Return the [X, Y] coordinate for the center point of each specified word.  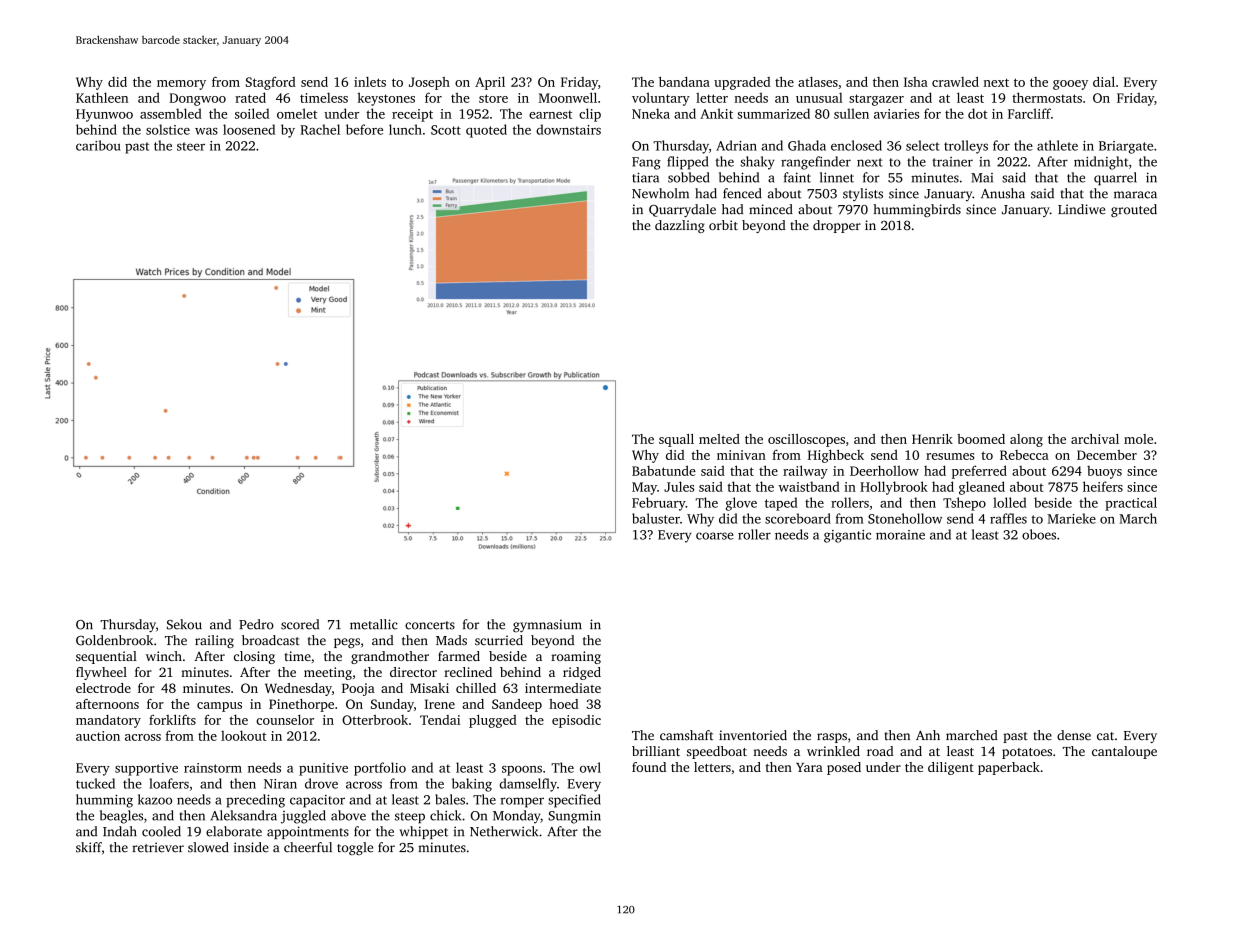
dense [1074, 735]
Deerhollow [884, 470]
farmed [459, 656]
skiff [89, 847]
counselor [285, 720]
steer [191, 146]
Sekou [184, 624]
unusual [819, 98]
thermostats [1047, 97]
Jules [679, 486]
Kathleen [102, 97]
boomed [981, 439]
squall [676, 440]
